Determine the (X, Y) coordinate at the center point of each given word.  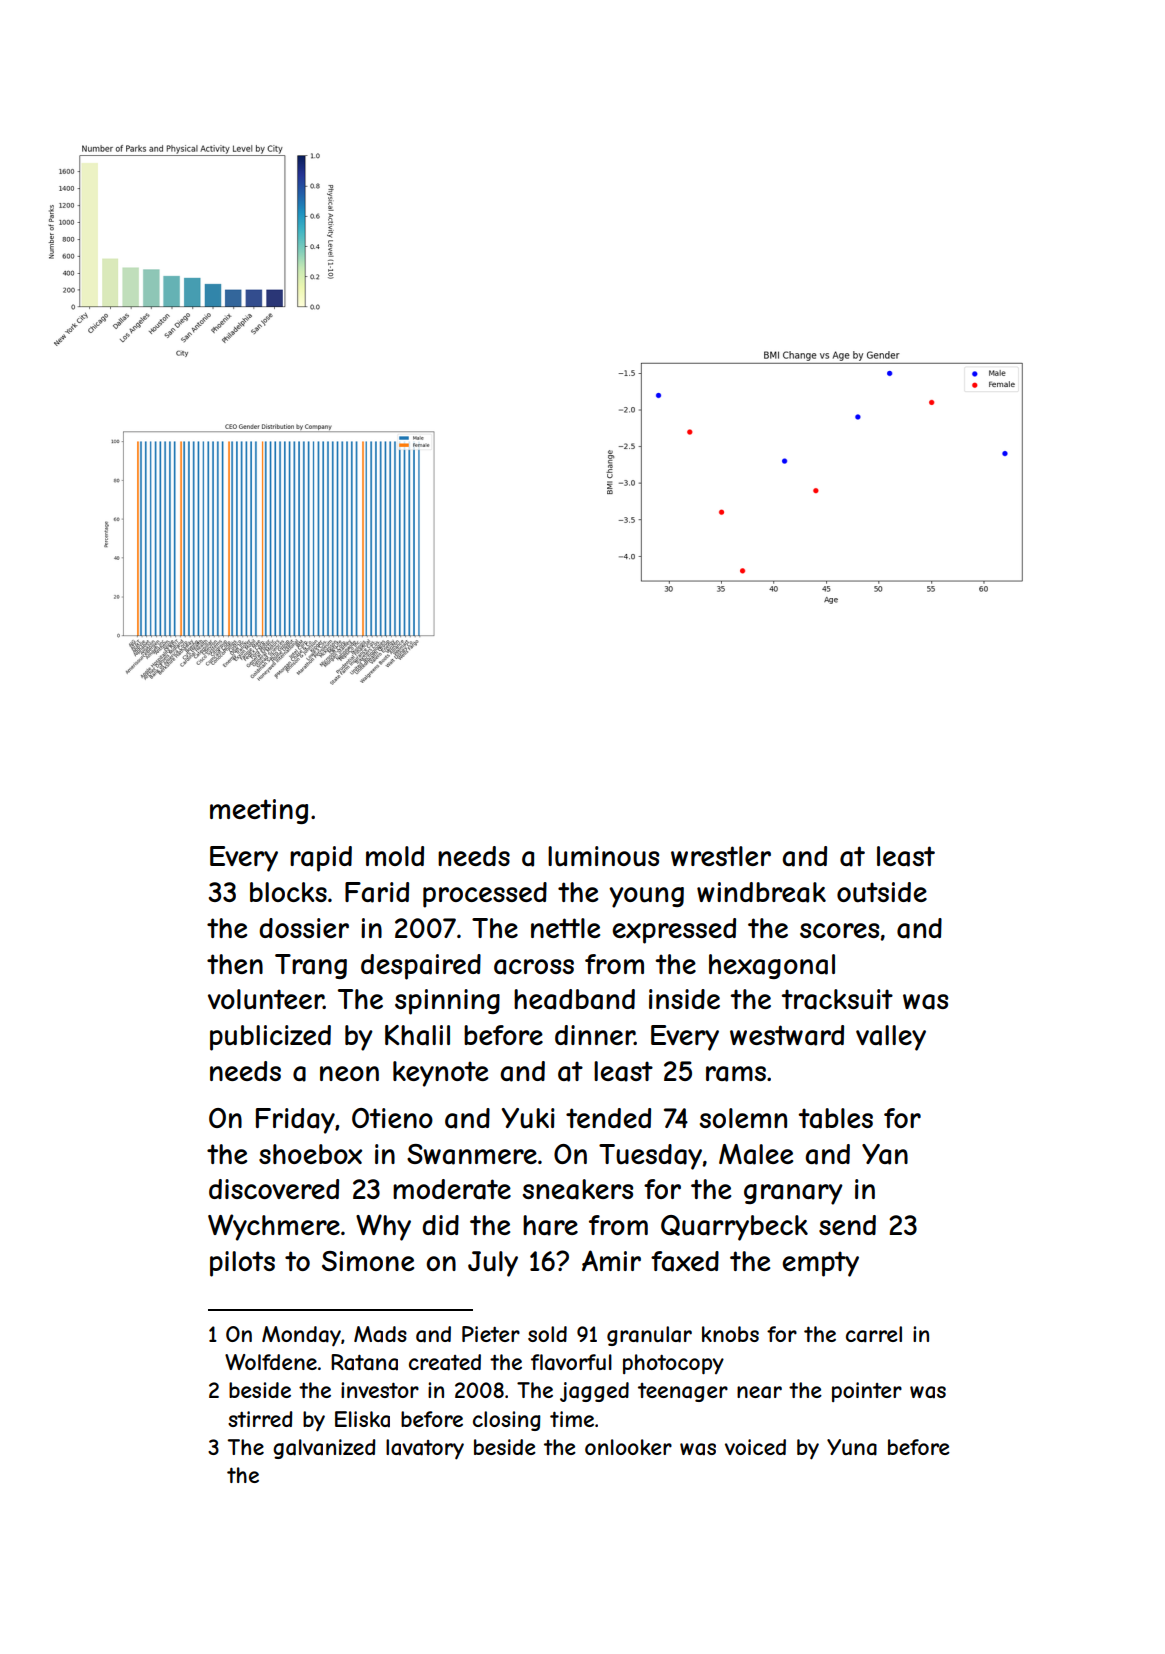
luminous (603, 856)
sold (547, 1334)
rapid (321, 859)
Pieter (491, 1334)
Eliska (362, 1419)
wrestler (721, 856)
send (847, 1225)
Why (383, 1227)
